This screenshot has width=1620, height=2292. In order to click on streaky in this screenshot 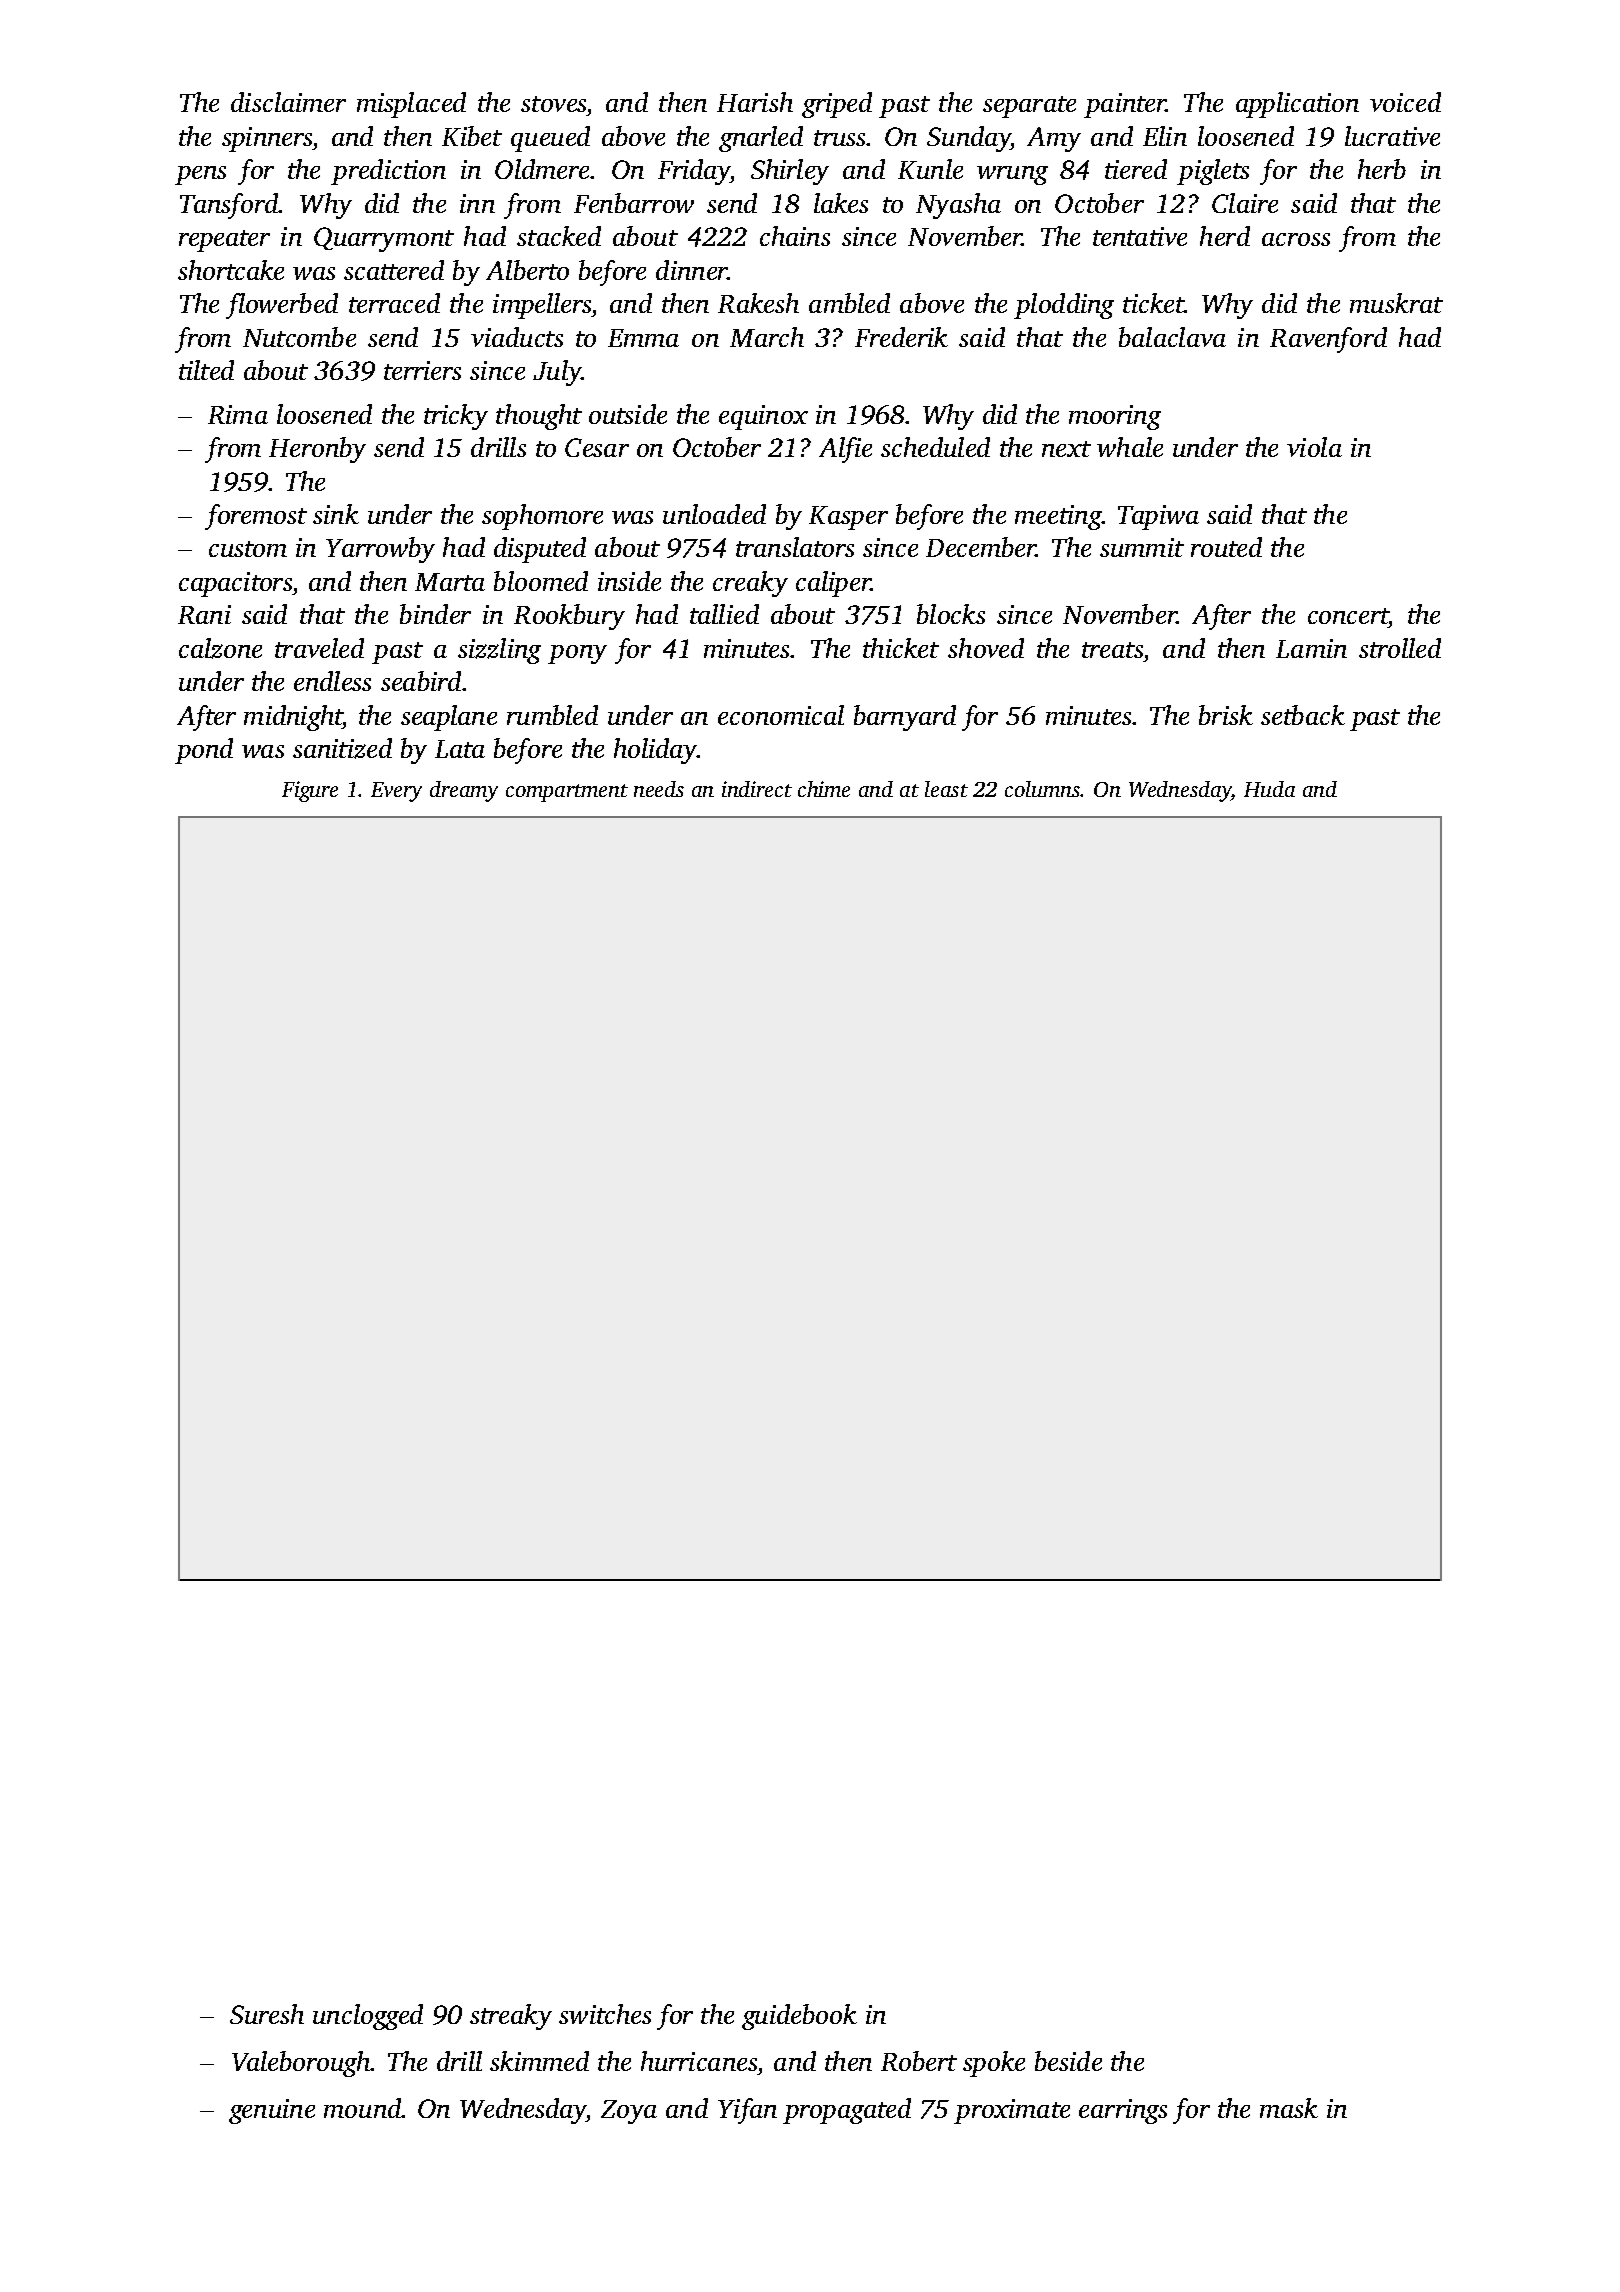, I will do `click(511, 2017)`.
